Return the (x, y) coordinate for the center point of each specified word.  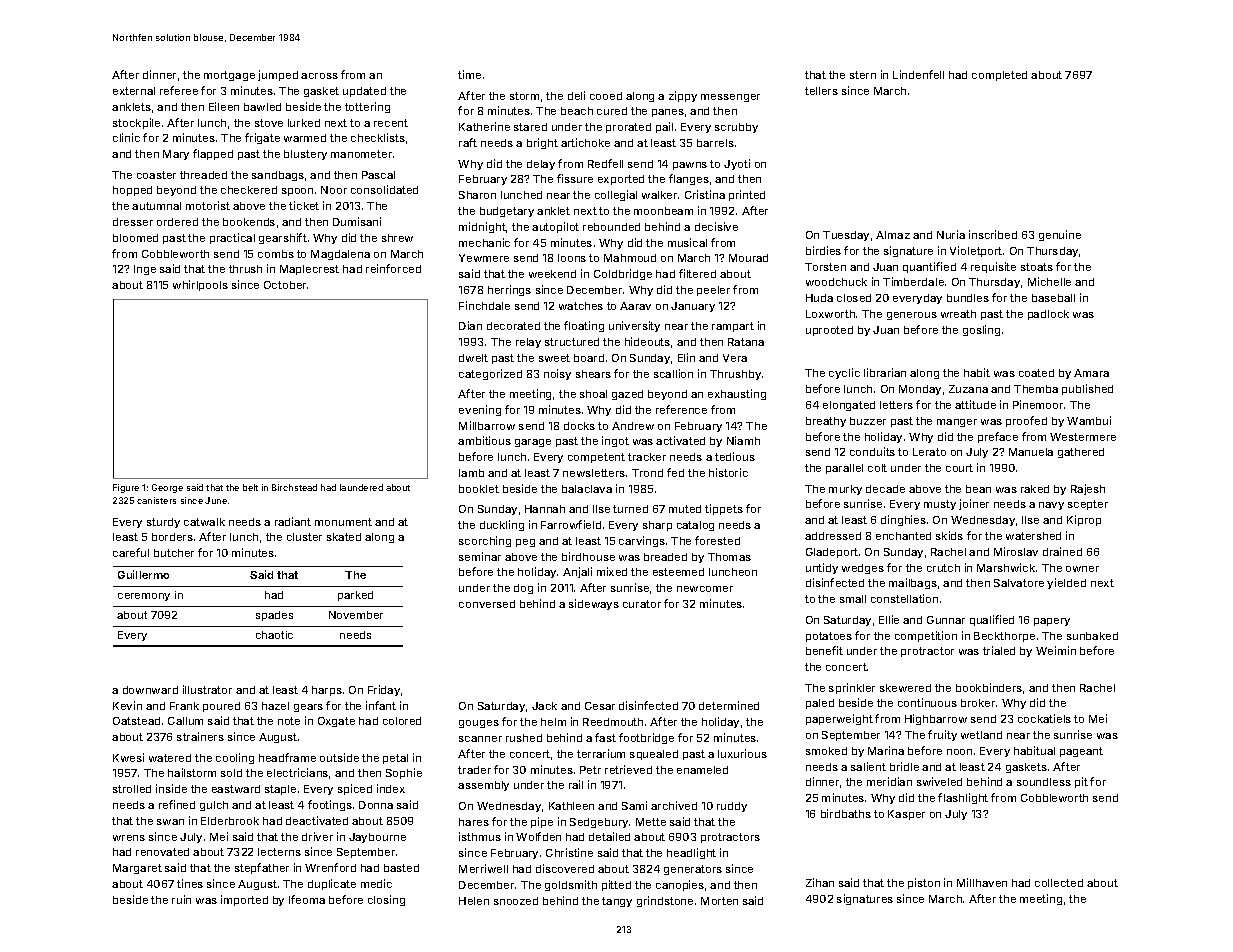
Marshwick (1006, 567)
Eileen (224, 106)
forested (717, 540)
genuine (1060, 235)
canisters (156, 500)
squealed (654, 755)
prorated (628, 128)
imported (244, 900)
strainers (200, 736)
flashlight (963, 798)
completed (999, 76)
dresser (133, 222)
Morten (719, 901)
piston (924, 883)
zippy (683, 96)
